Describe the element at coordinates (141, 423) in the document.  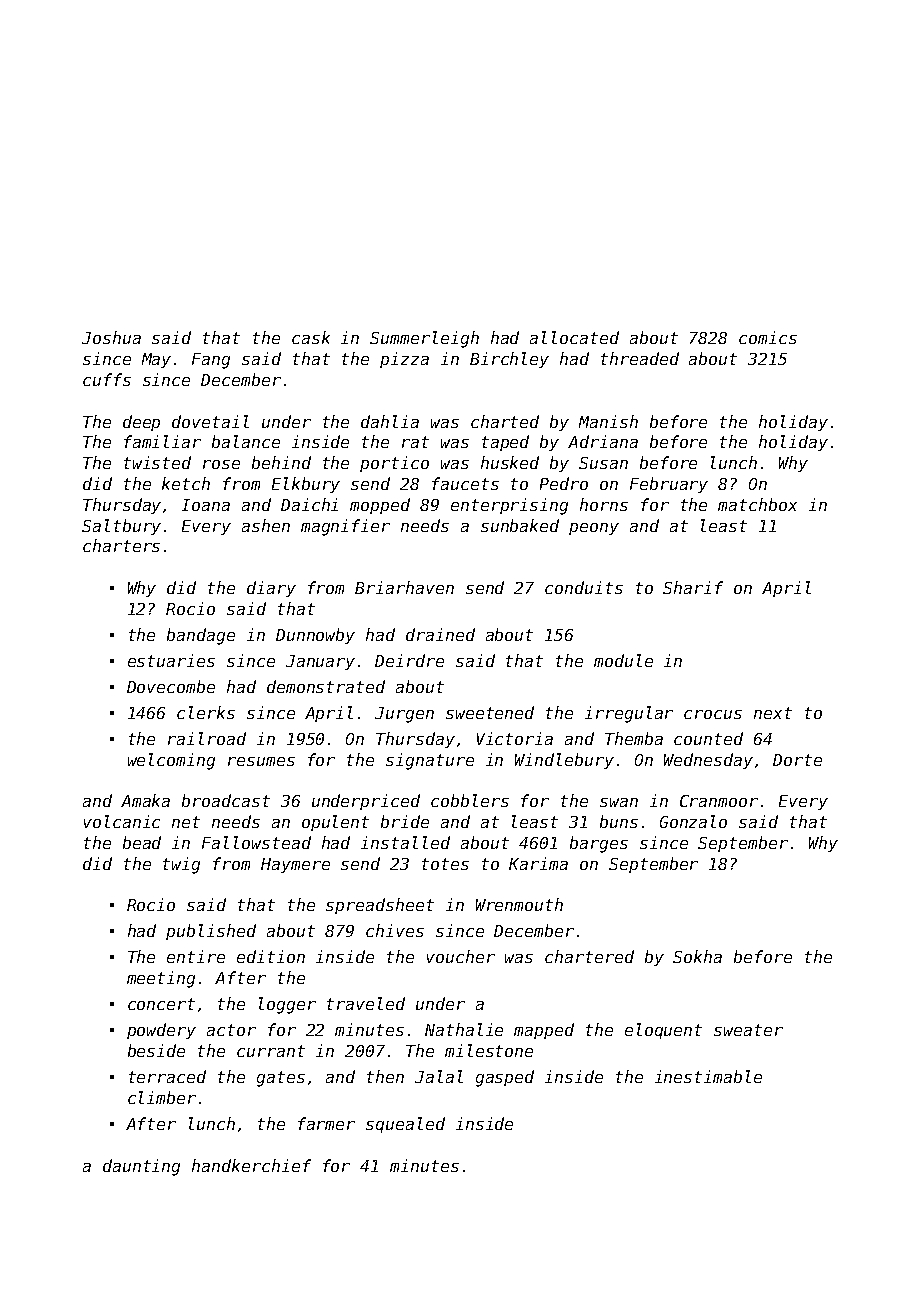
I see `deep` at that location.
